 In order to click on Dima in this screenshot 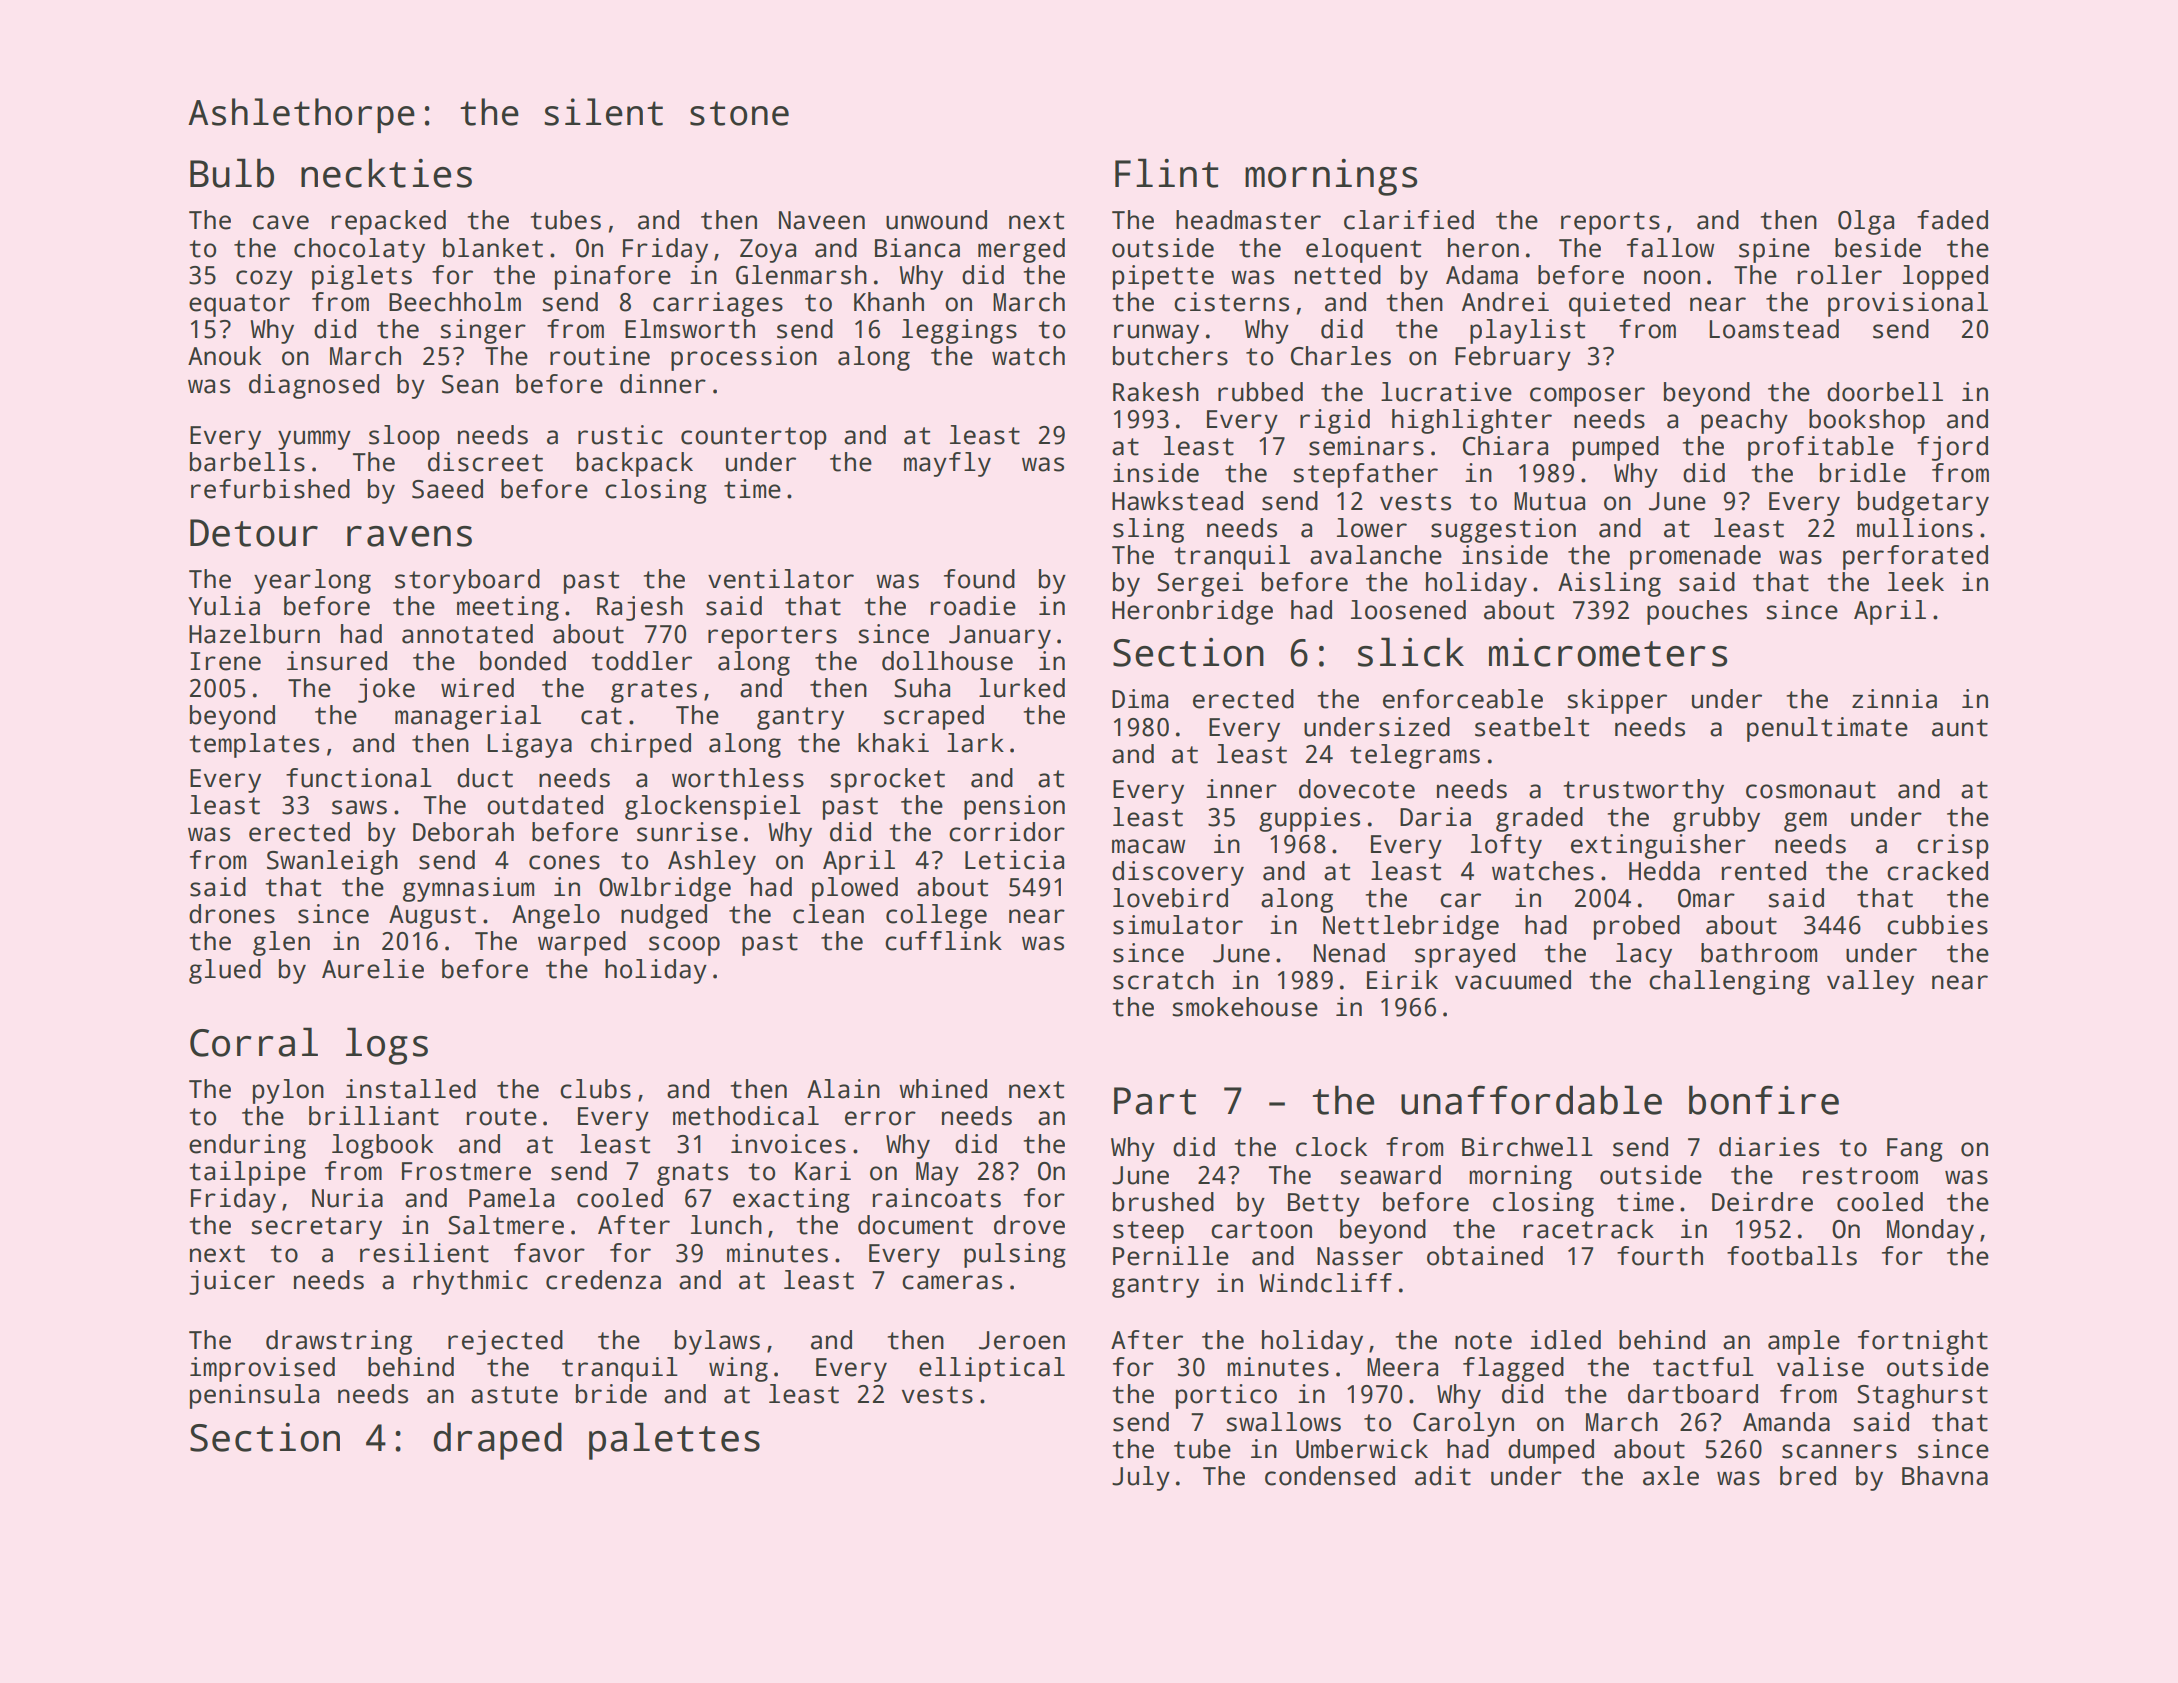, I will do `click(1140, 699)`.
